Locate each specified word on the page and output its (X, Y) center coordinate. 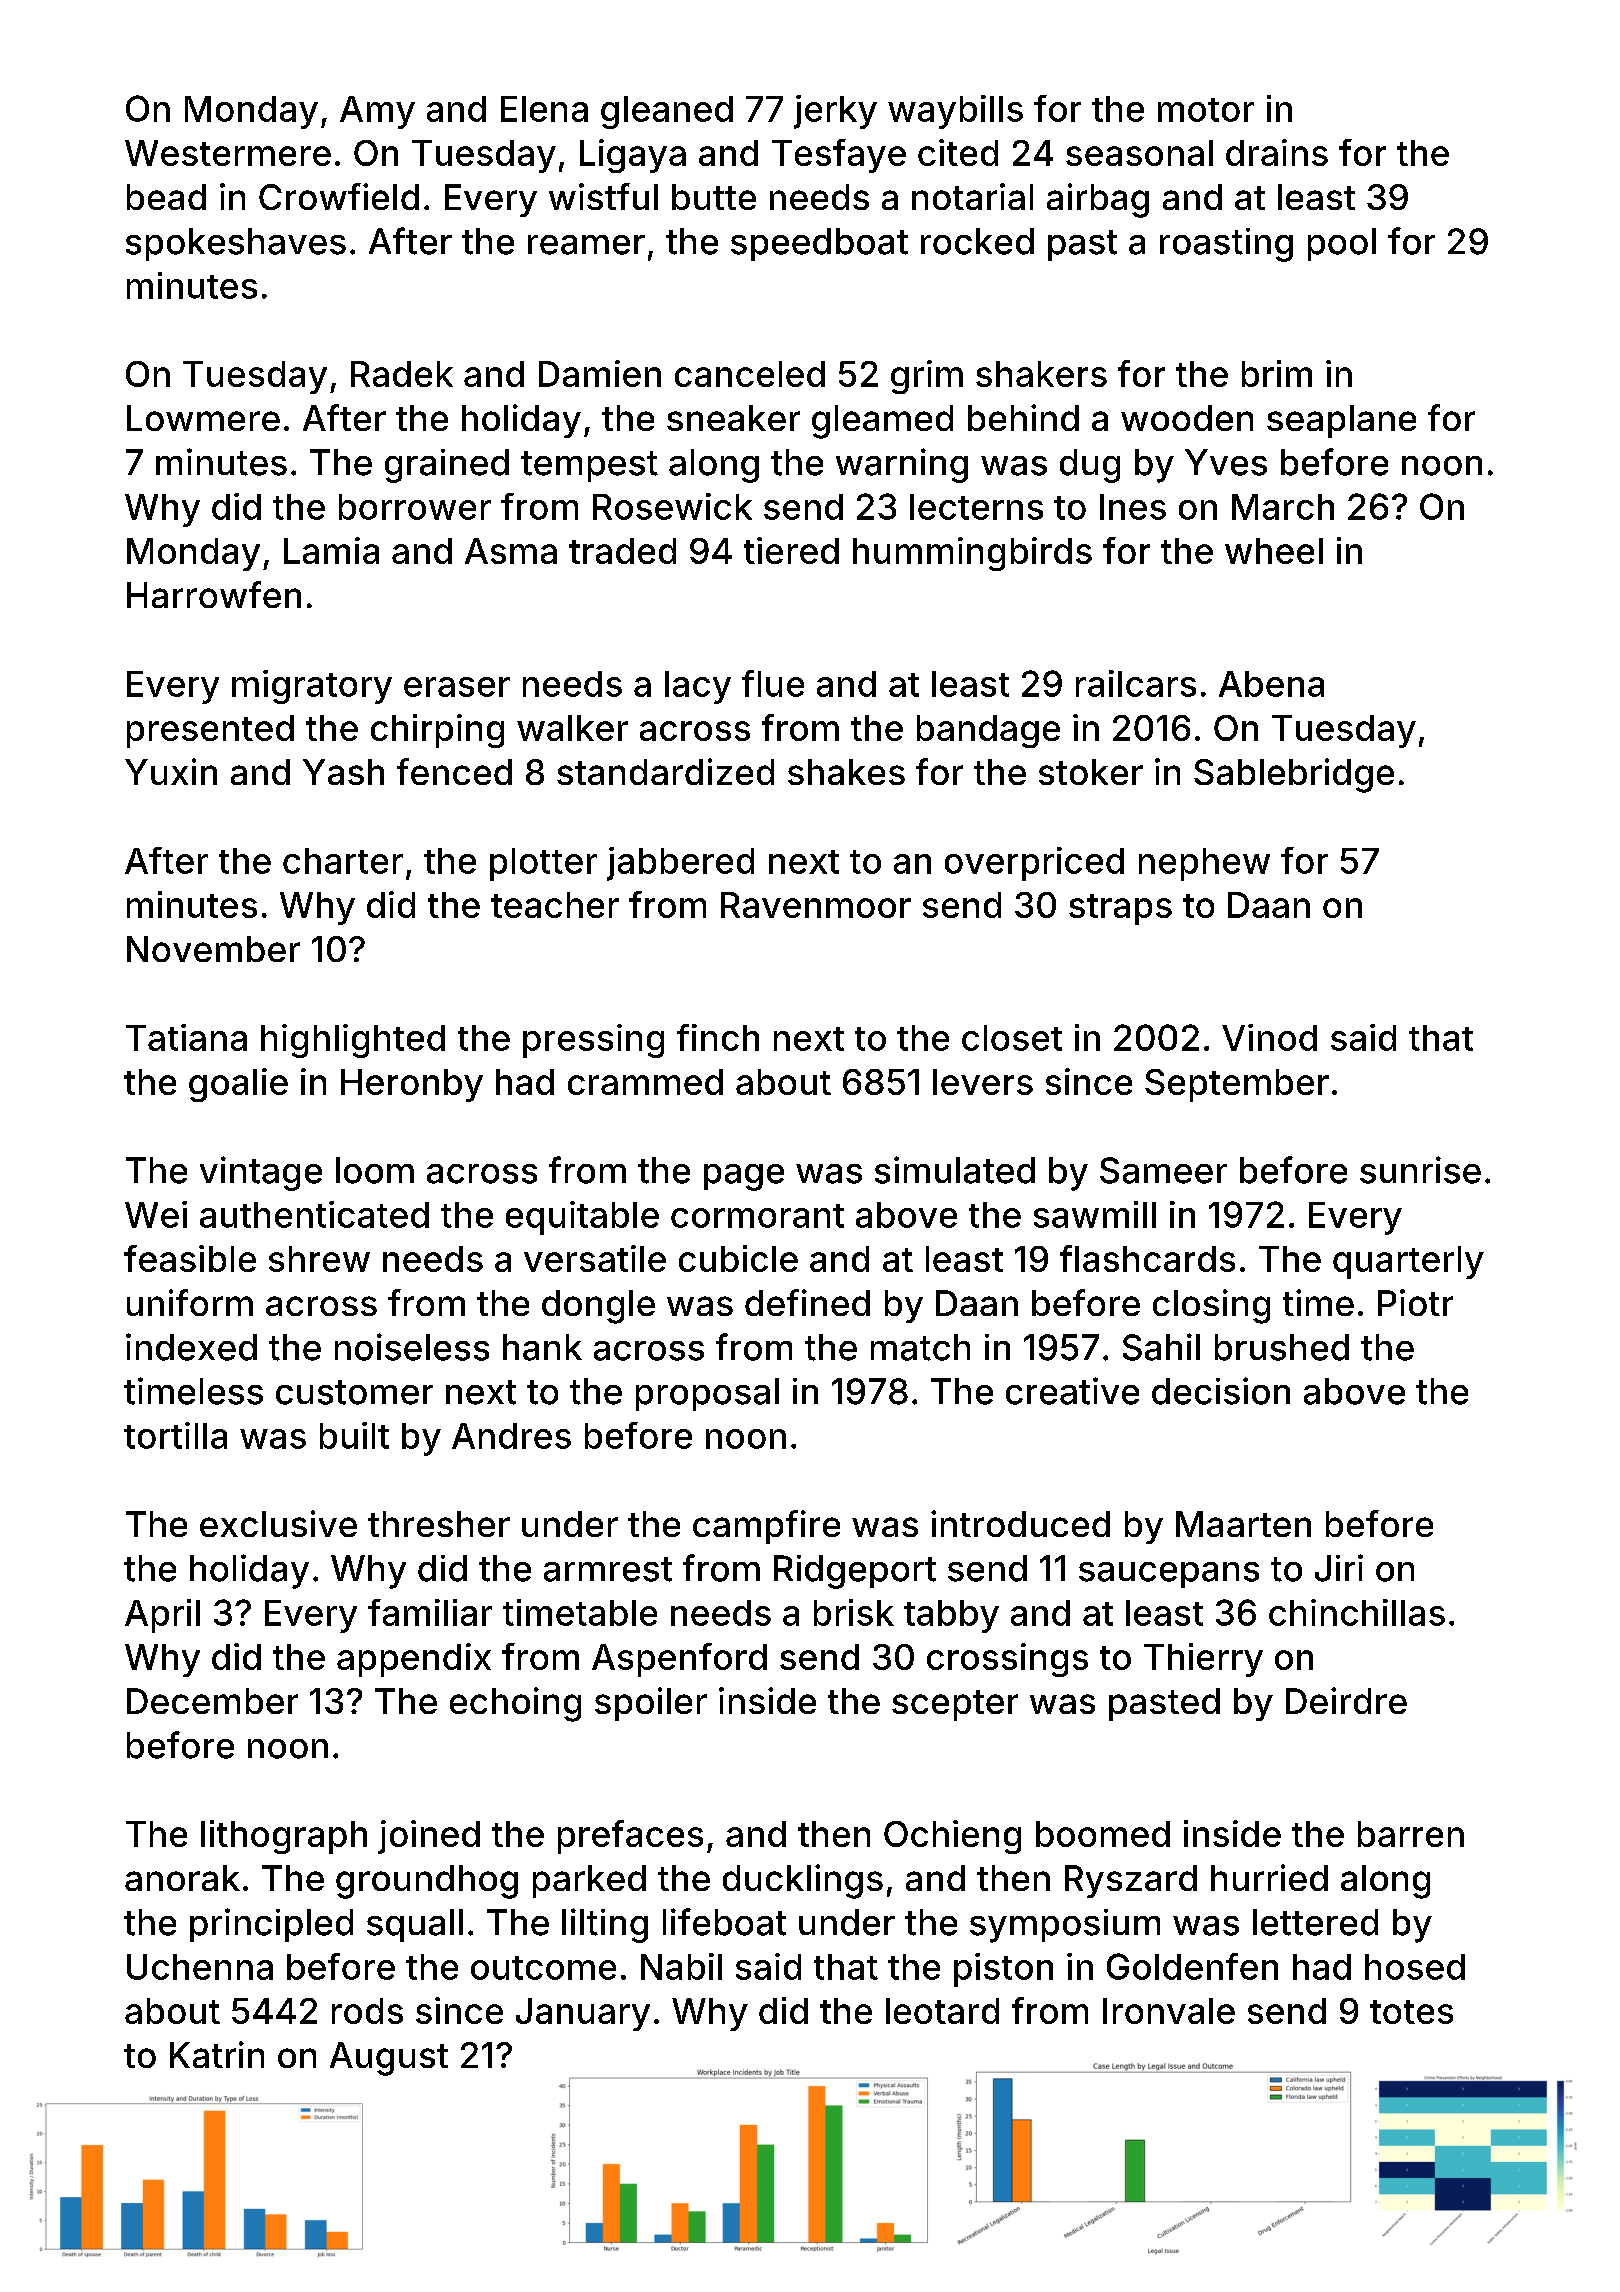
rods (367, 2011)
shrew (319, 1259)
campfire (766, 1527)
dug (1090, 466)
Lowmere (203, 418)
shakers (1041, 374)
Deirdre (1346, 1700)
